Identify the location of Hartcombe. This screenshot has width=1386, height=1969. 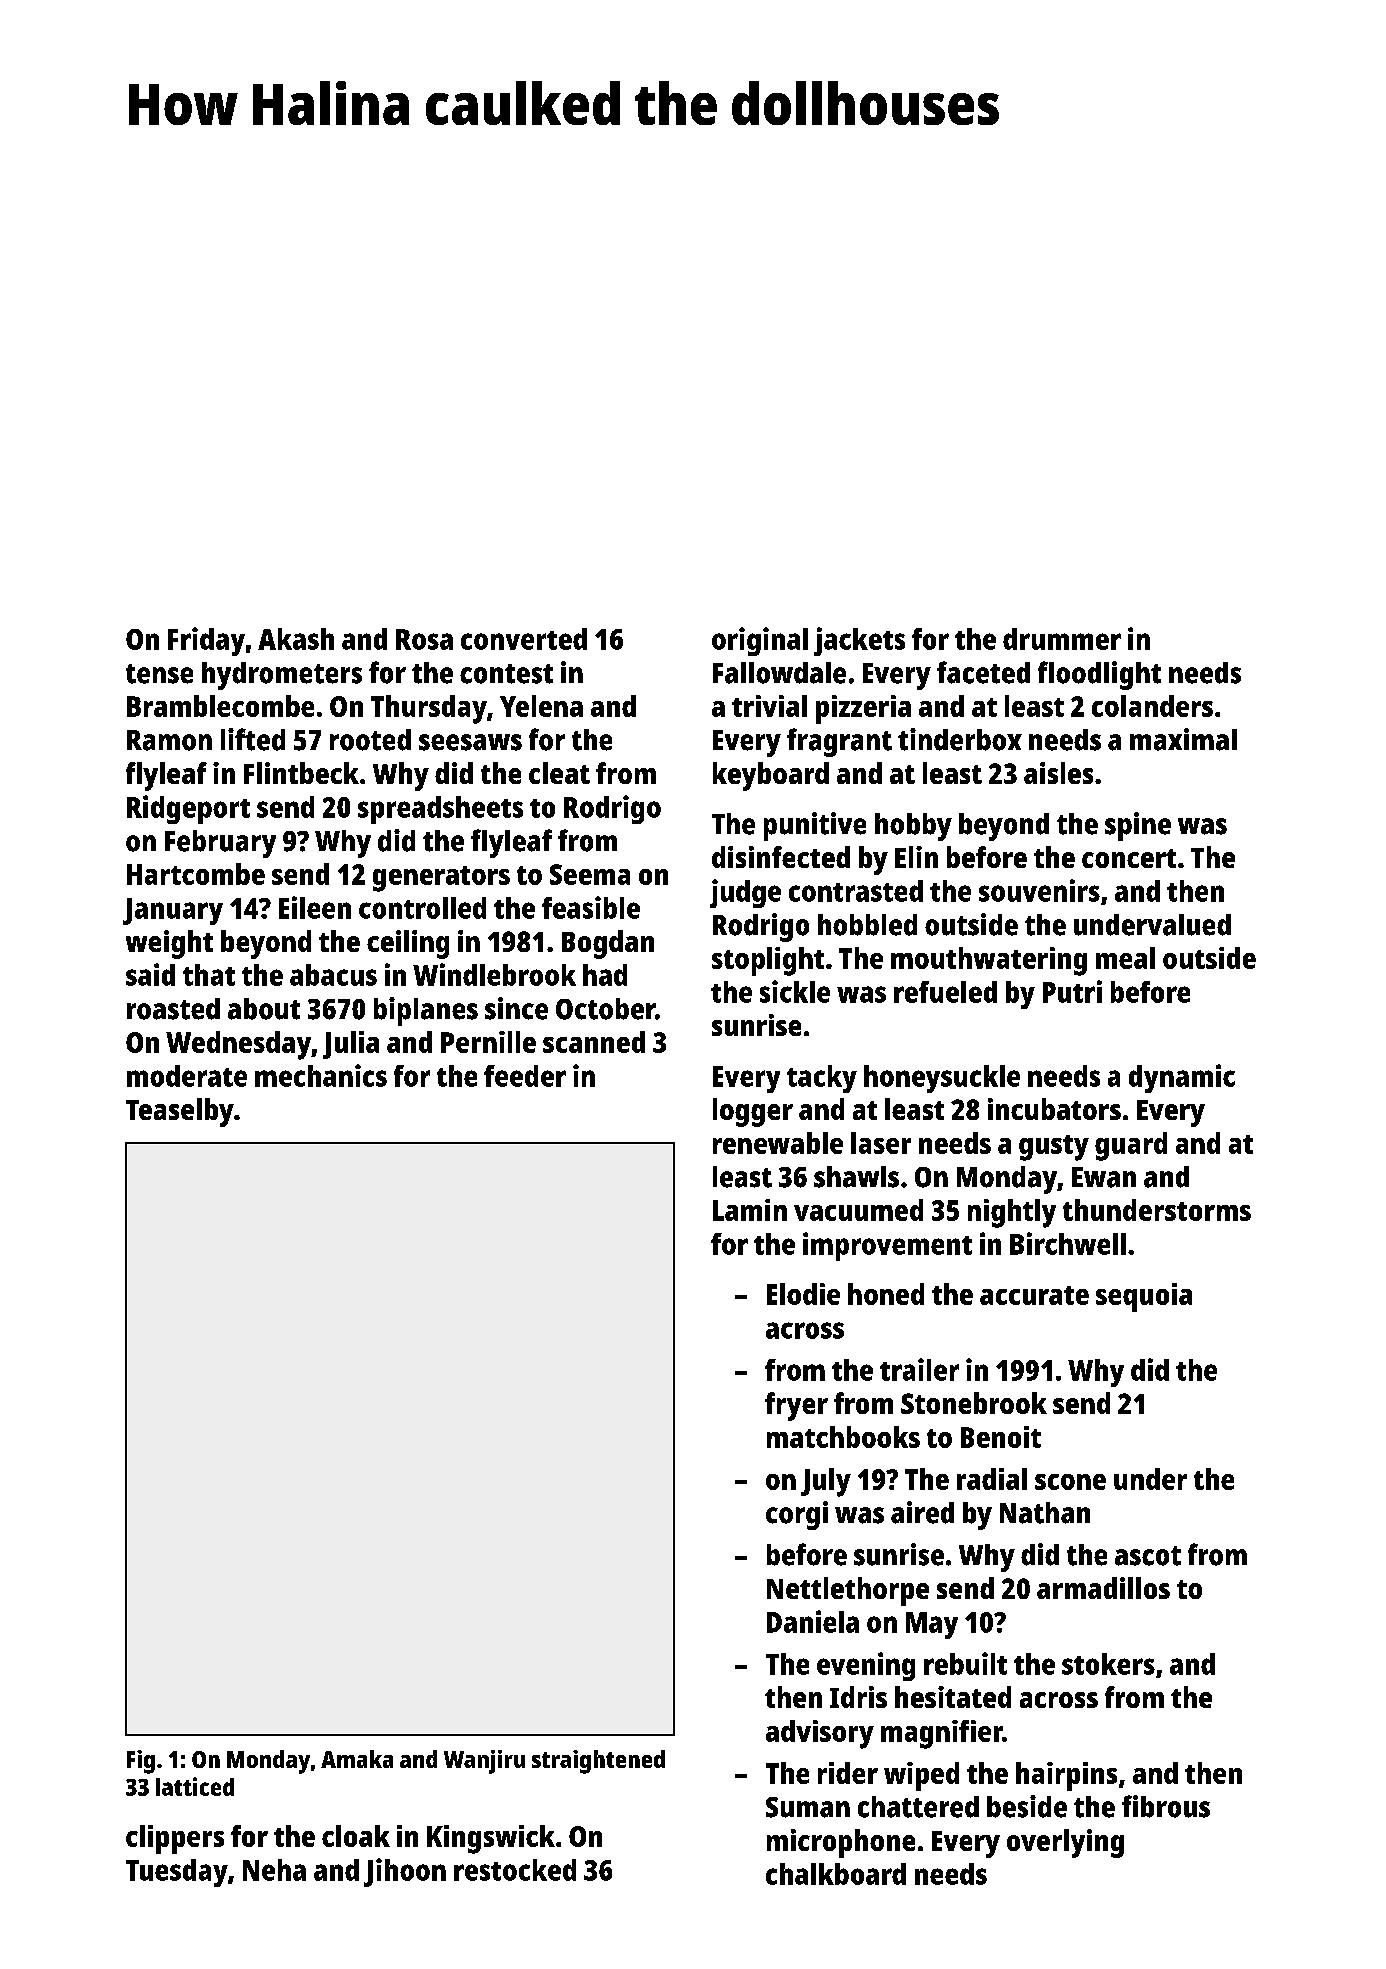
(196, 874).
